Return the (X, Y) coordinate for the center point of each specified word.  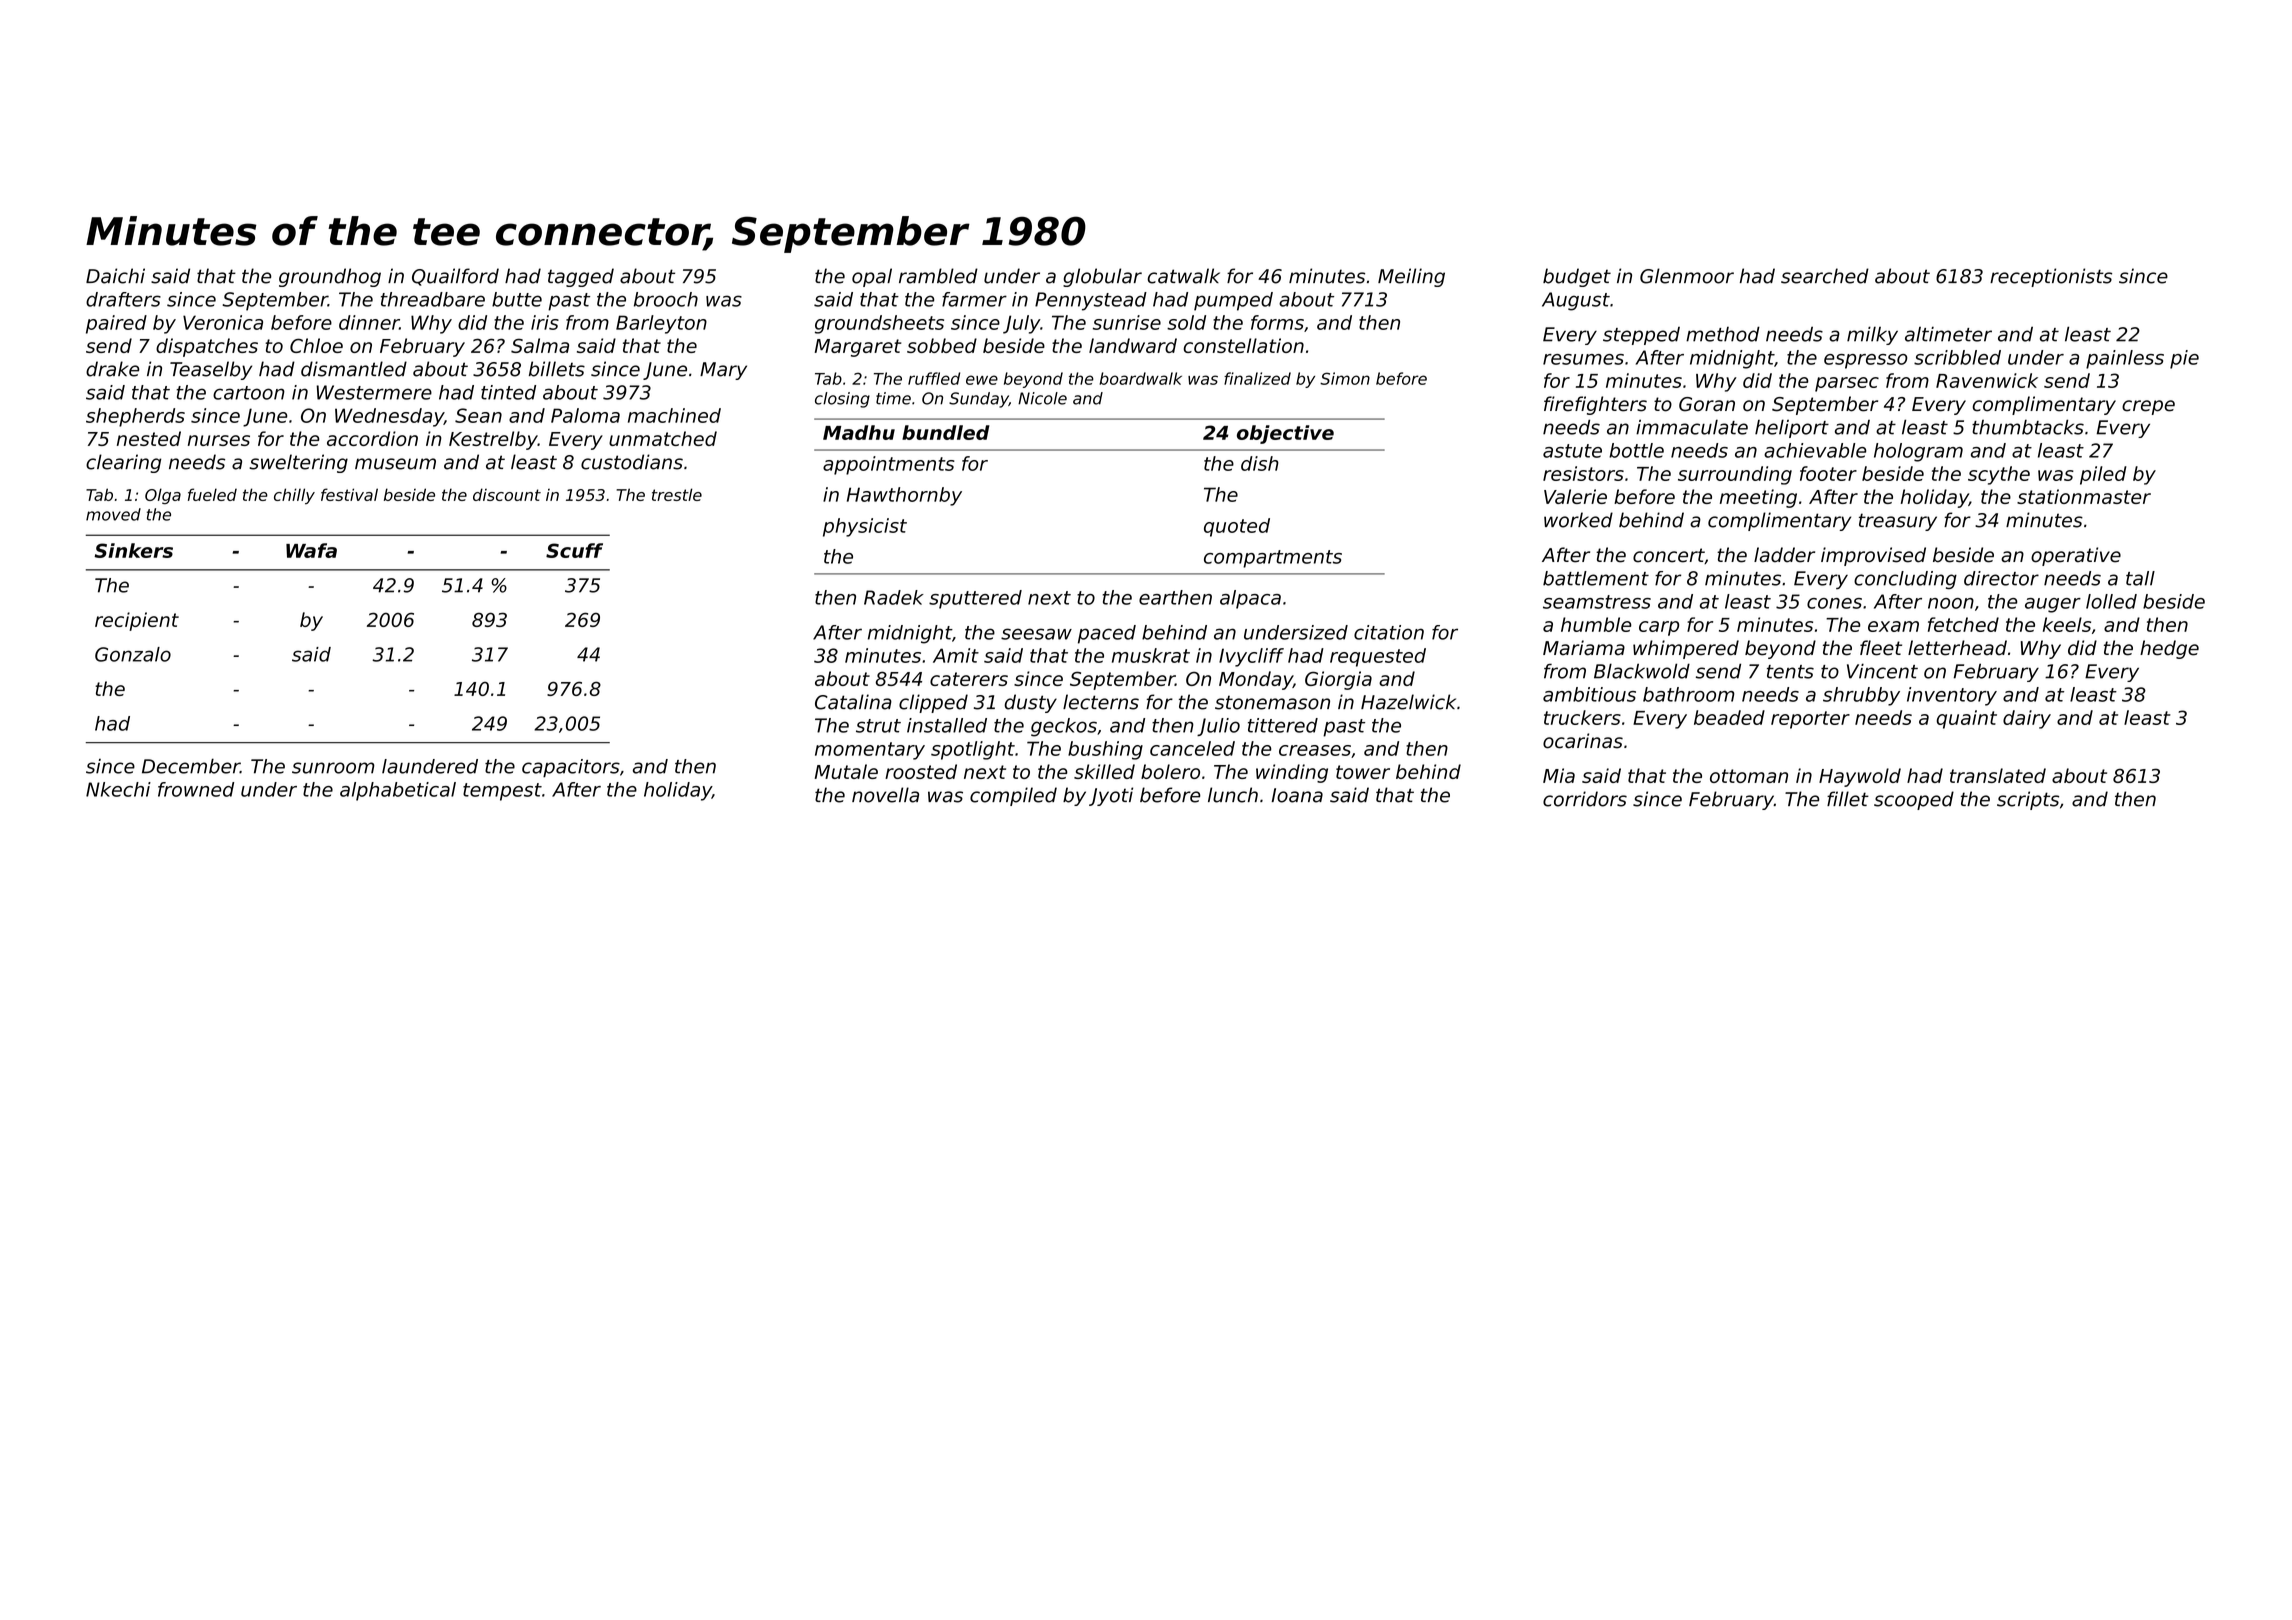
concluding (1905, 580)
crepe (2148, 407)
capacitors (571, 768)
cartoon (249, 393)
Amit (956, 655)
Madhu (859, 432)
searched (1825, 276)
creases (1315, 750)
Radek (894, 597)
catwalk (1183, 276)
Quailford (455, 277)
